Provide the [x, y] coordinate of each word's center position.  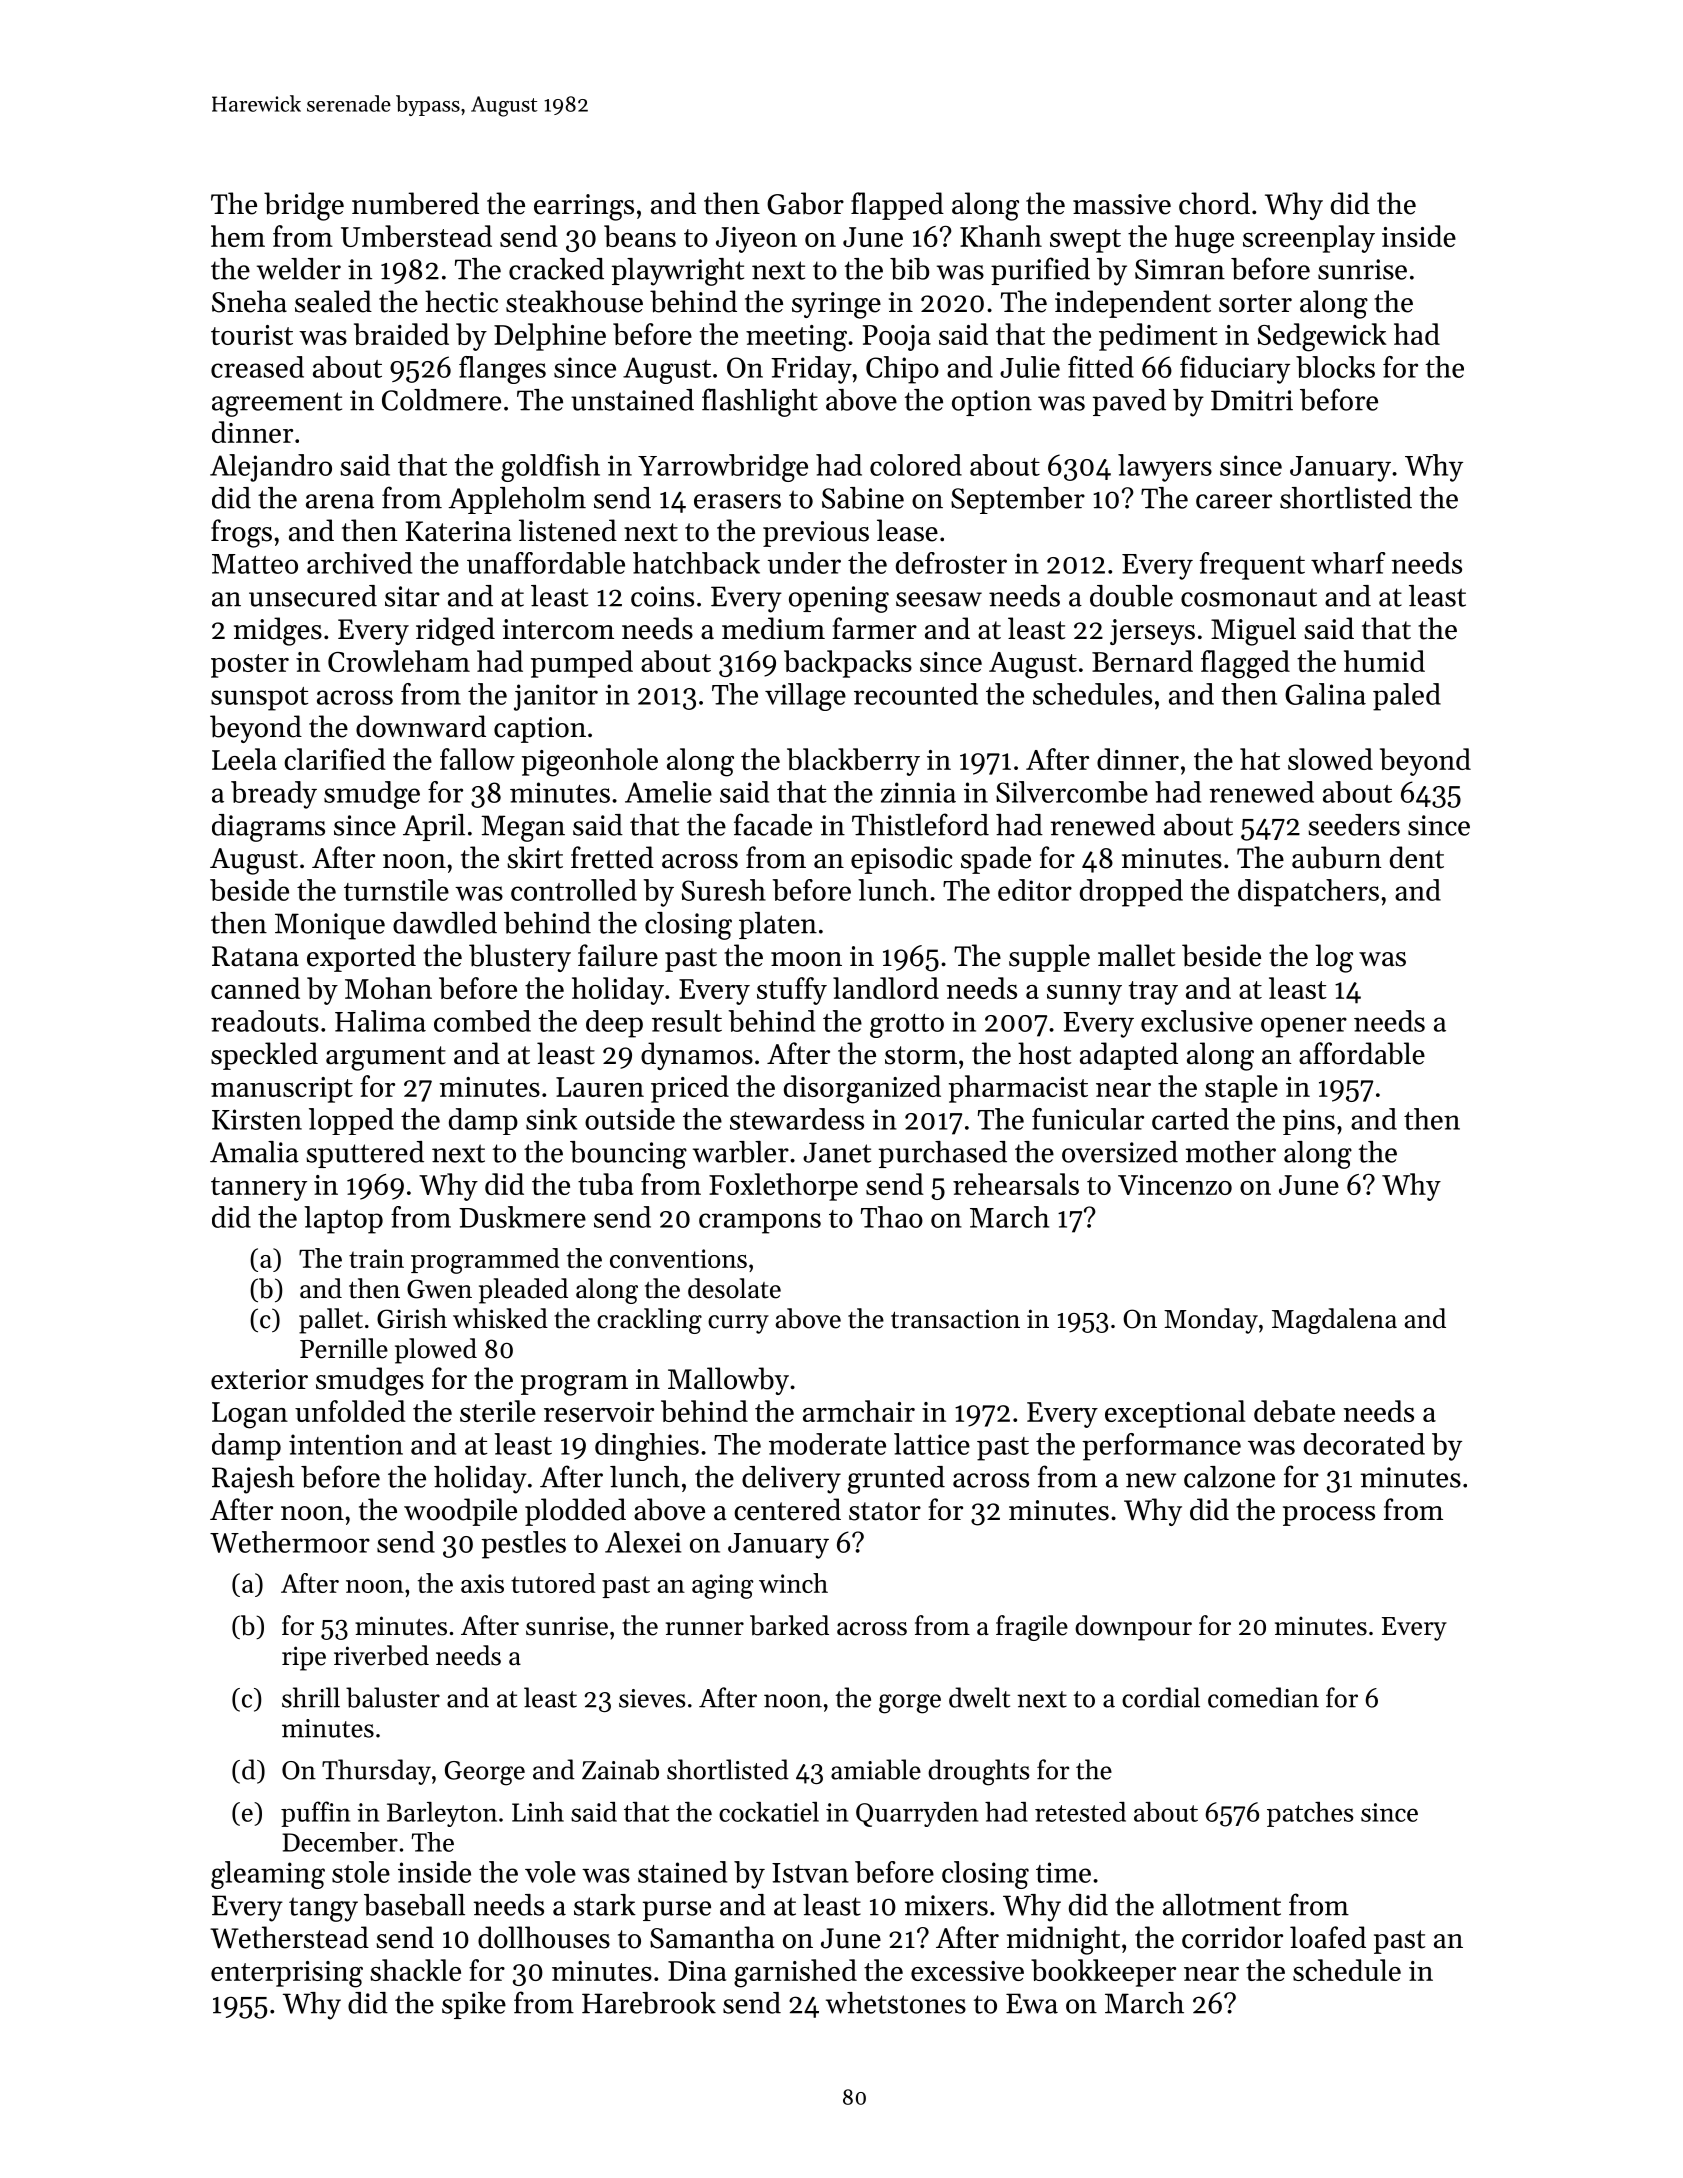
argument [386, 1058]
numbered [415, 203]
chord [1214, 203]
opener [1304, 1027]
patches [1310, 1814]
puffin [315, 1814]
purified [1040, 271]
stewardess [797, 1119]
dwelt [979, 1697]
